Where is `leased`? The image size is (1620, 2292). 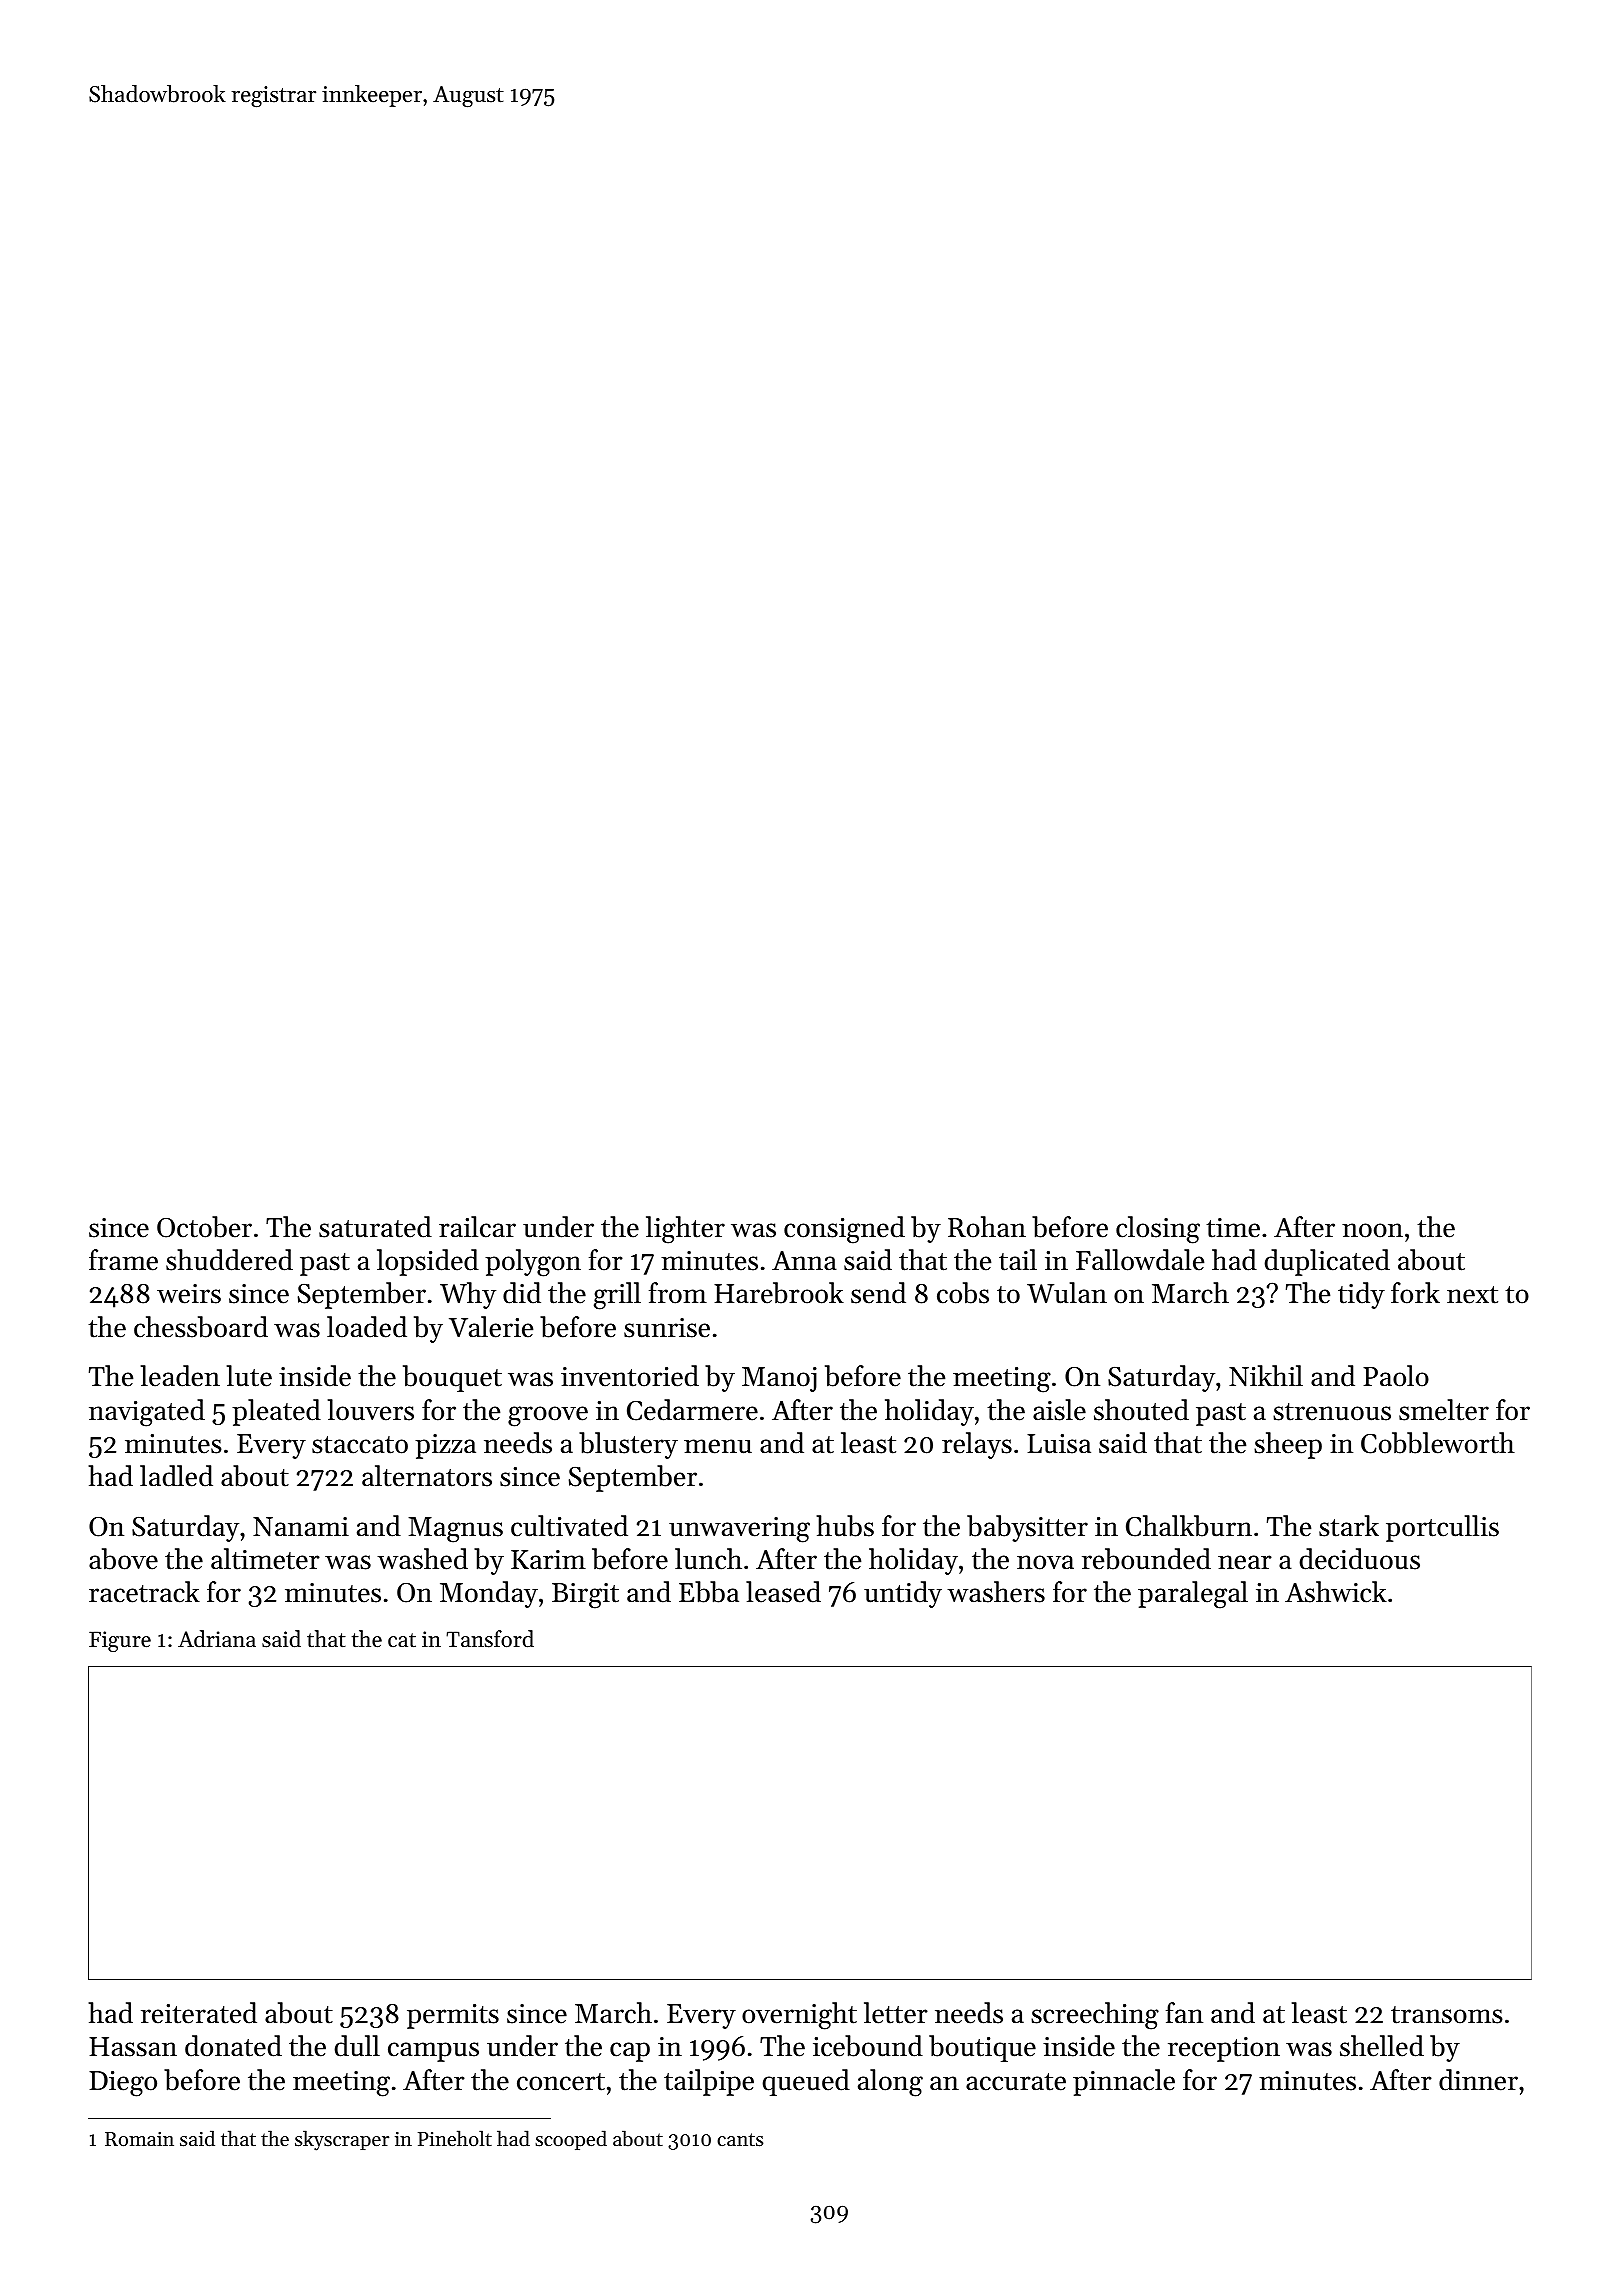
leased is located at coordinates (783, 1592).
